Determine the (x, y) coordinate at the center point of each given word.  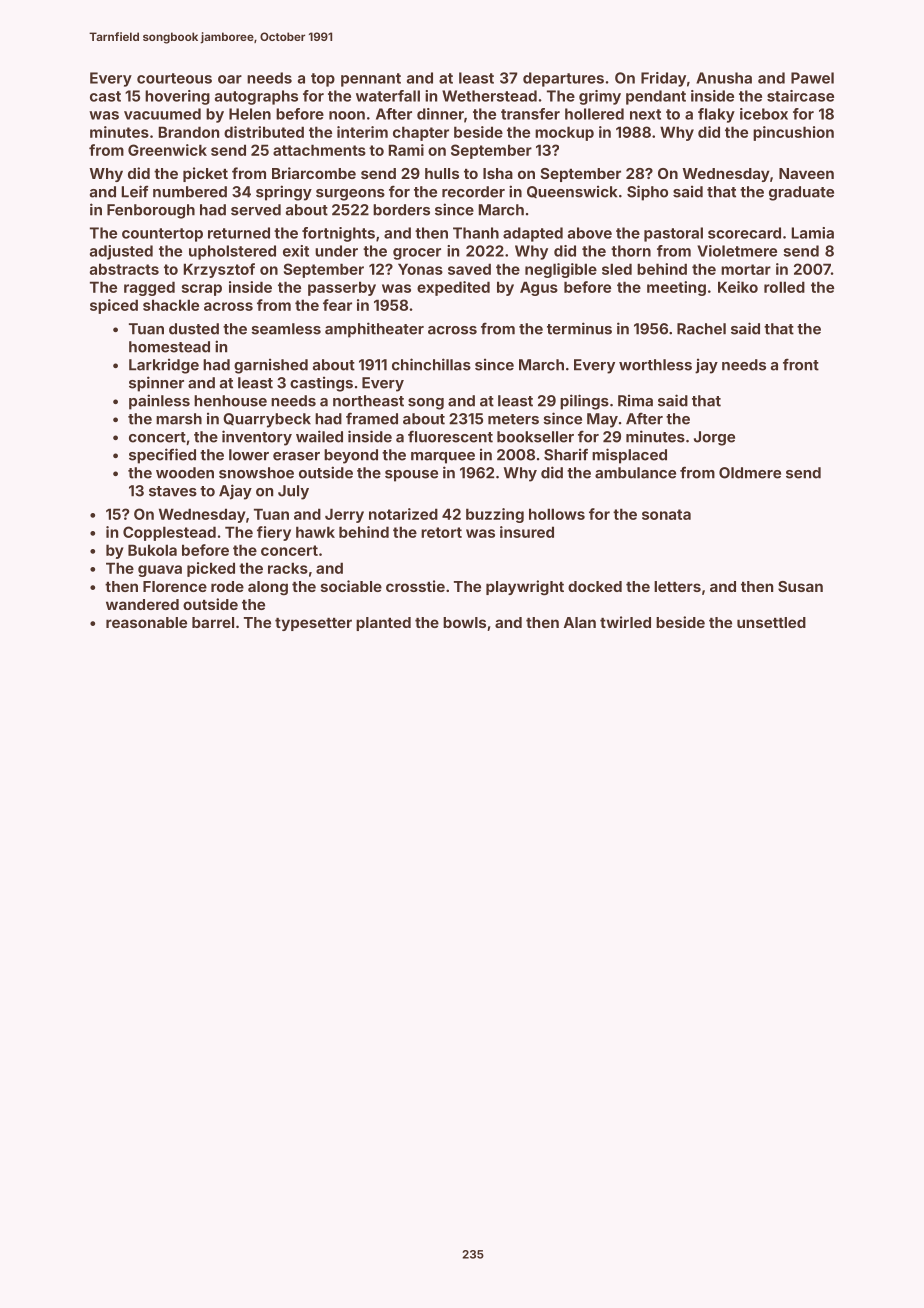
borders (401, 210)
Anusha (724, 78)
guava (160, 571)
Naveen (806, 173)
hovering (177, 97)
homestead (169, 347)
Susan (800, 586)
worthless (655, 365)
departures (563, 79)
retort (441, 532)
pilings (584, 402)
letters (677, 586)
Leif (134, 191)
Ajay (235, 492)
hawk (315, 532)
